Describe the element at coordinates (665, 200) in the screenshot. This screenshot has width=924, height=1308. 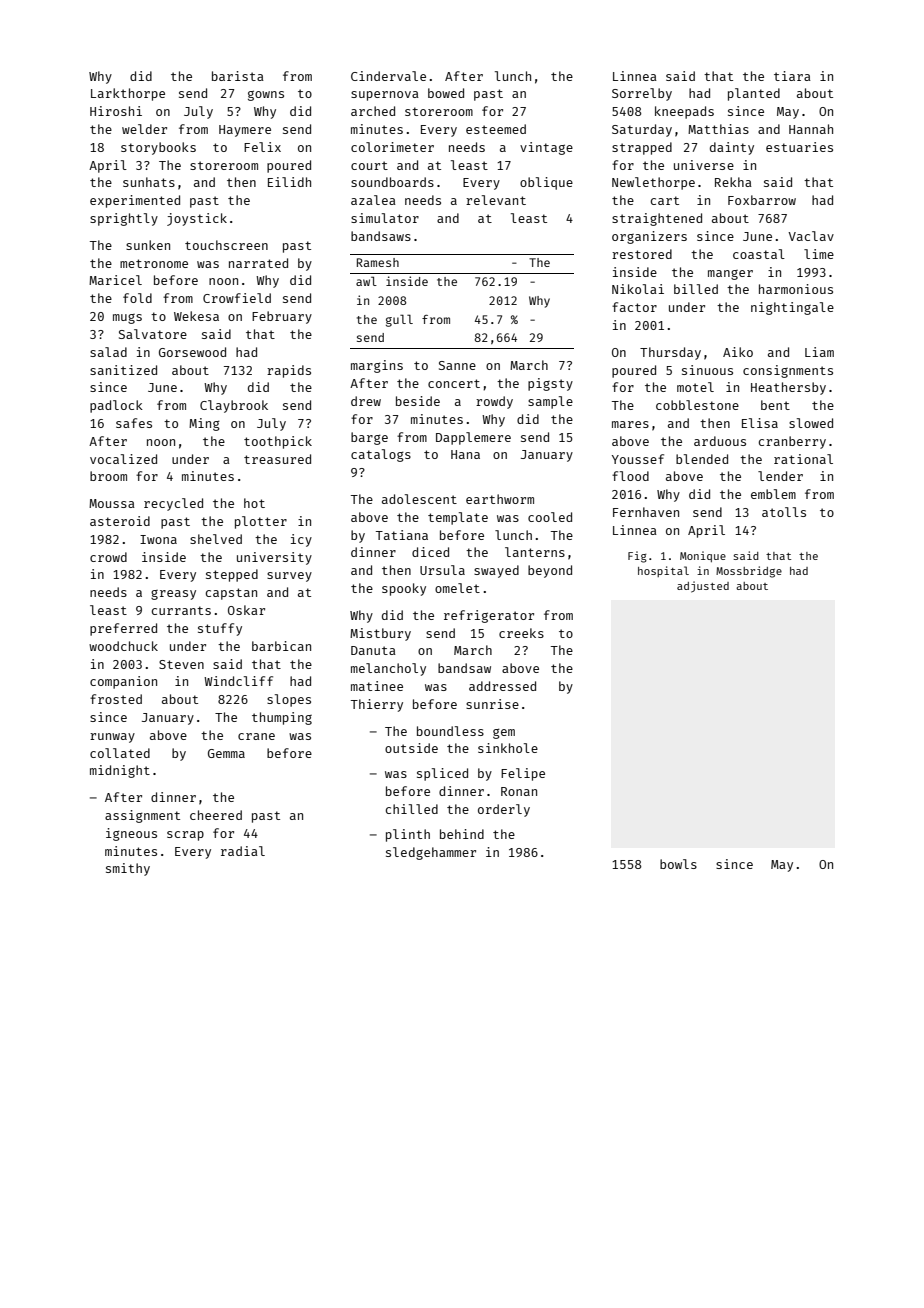
I see `cart` at that location.
